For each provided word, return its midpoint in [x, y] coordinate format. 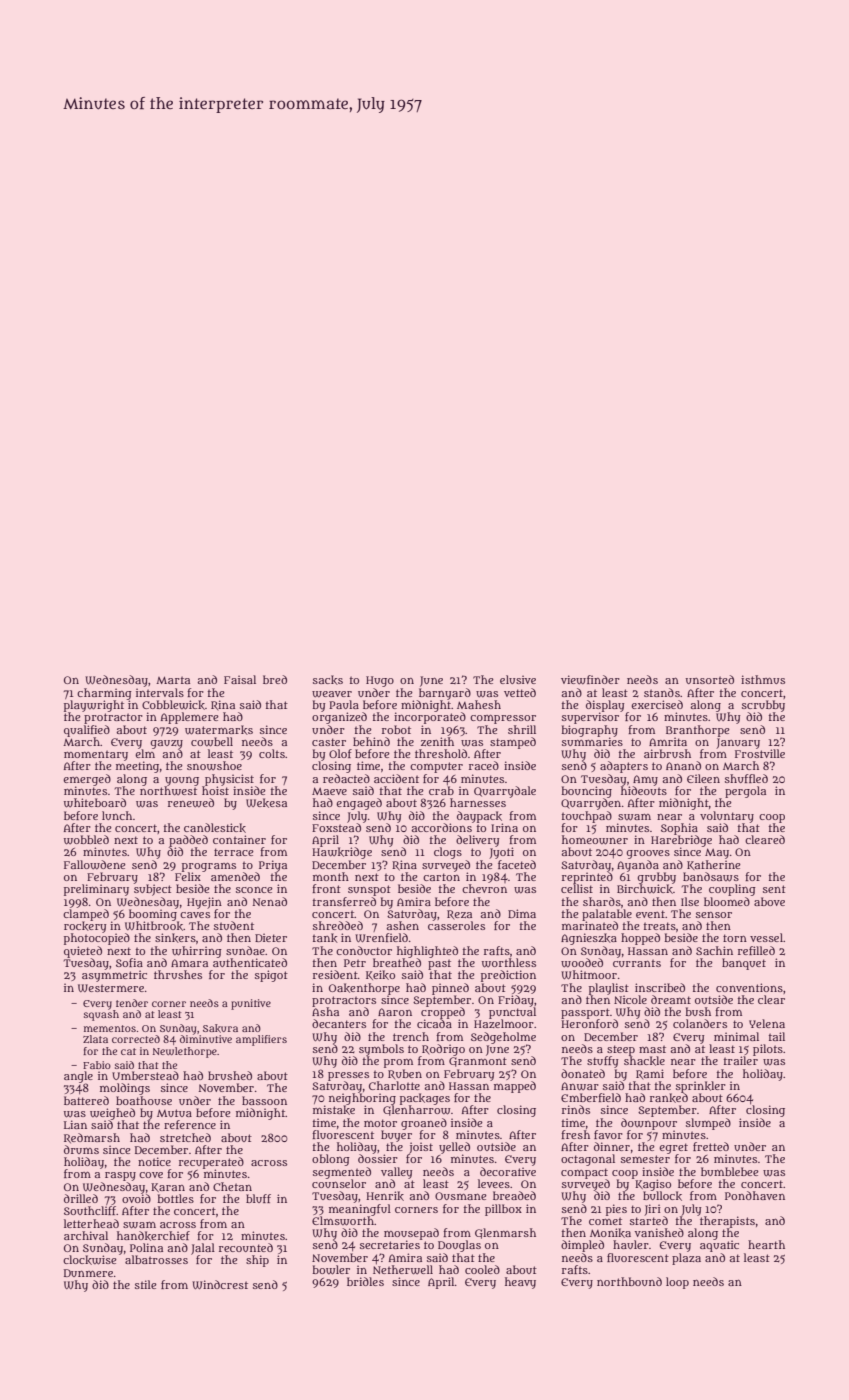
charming [104, 694]
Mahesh [479, 704]
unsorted [710, 679]
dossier [378, 1158]
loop [677, 1283]
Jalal [203, 1249]
